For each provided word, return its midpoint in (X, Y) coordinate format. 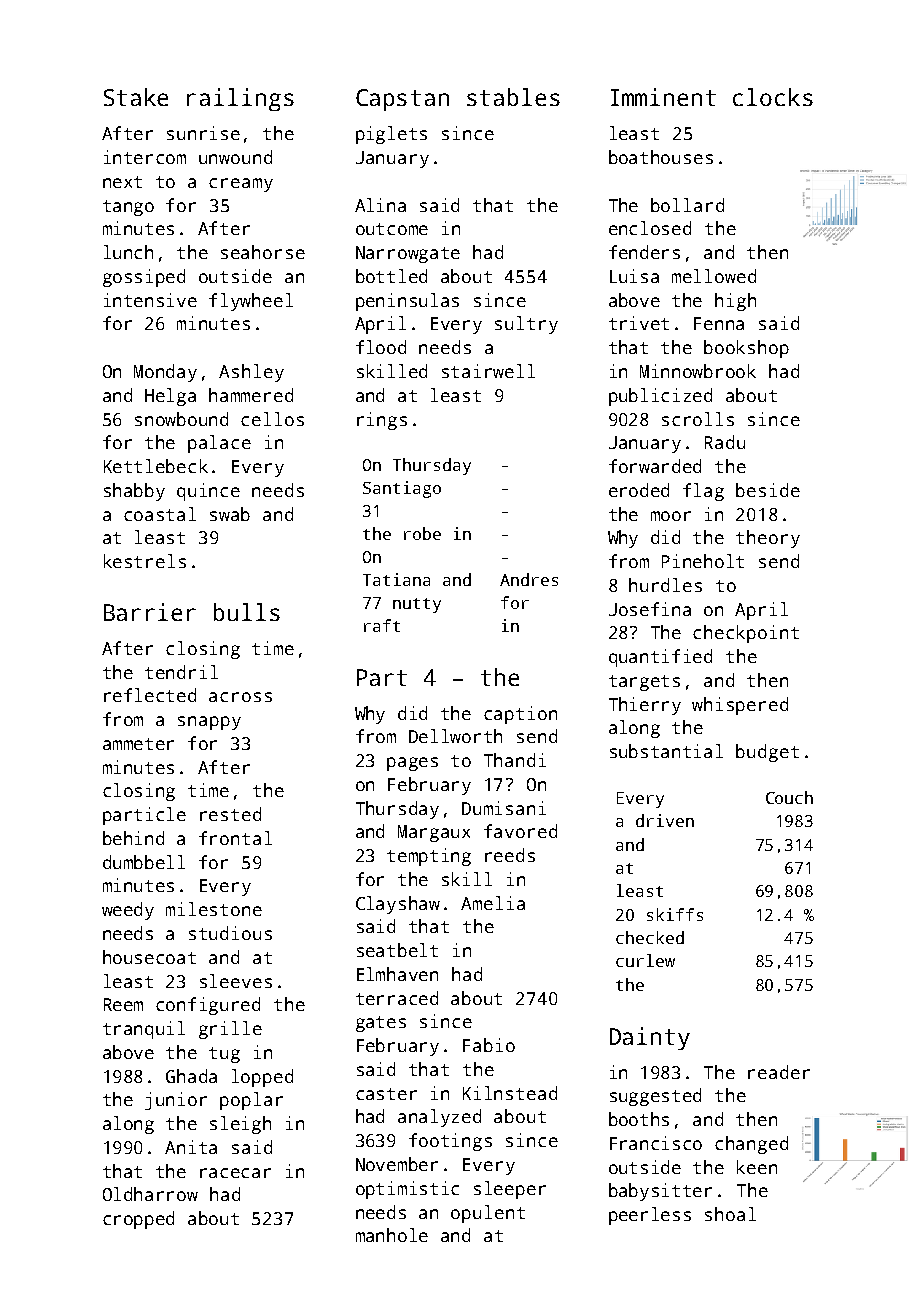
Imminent (663, 97)
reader (779, 1072)
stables (513, 97)
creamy (241, 185)
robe (422, 533)
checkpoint (746, 634)
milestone (214, 909)
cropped (138, 1220)
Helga (170, 397)
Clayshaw (398, 905)
